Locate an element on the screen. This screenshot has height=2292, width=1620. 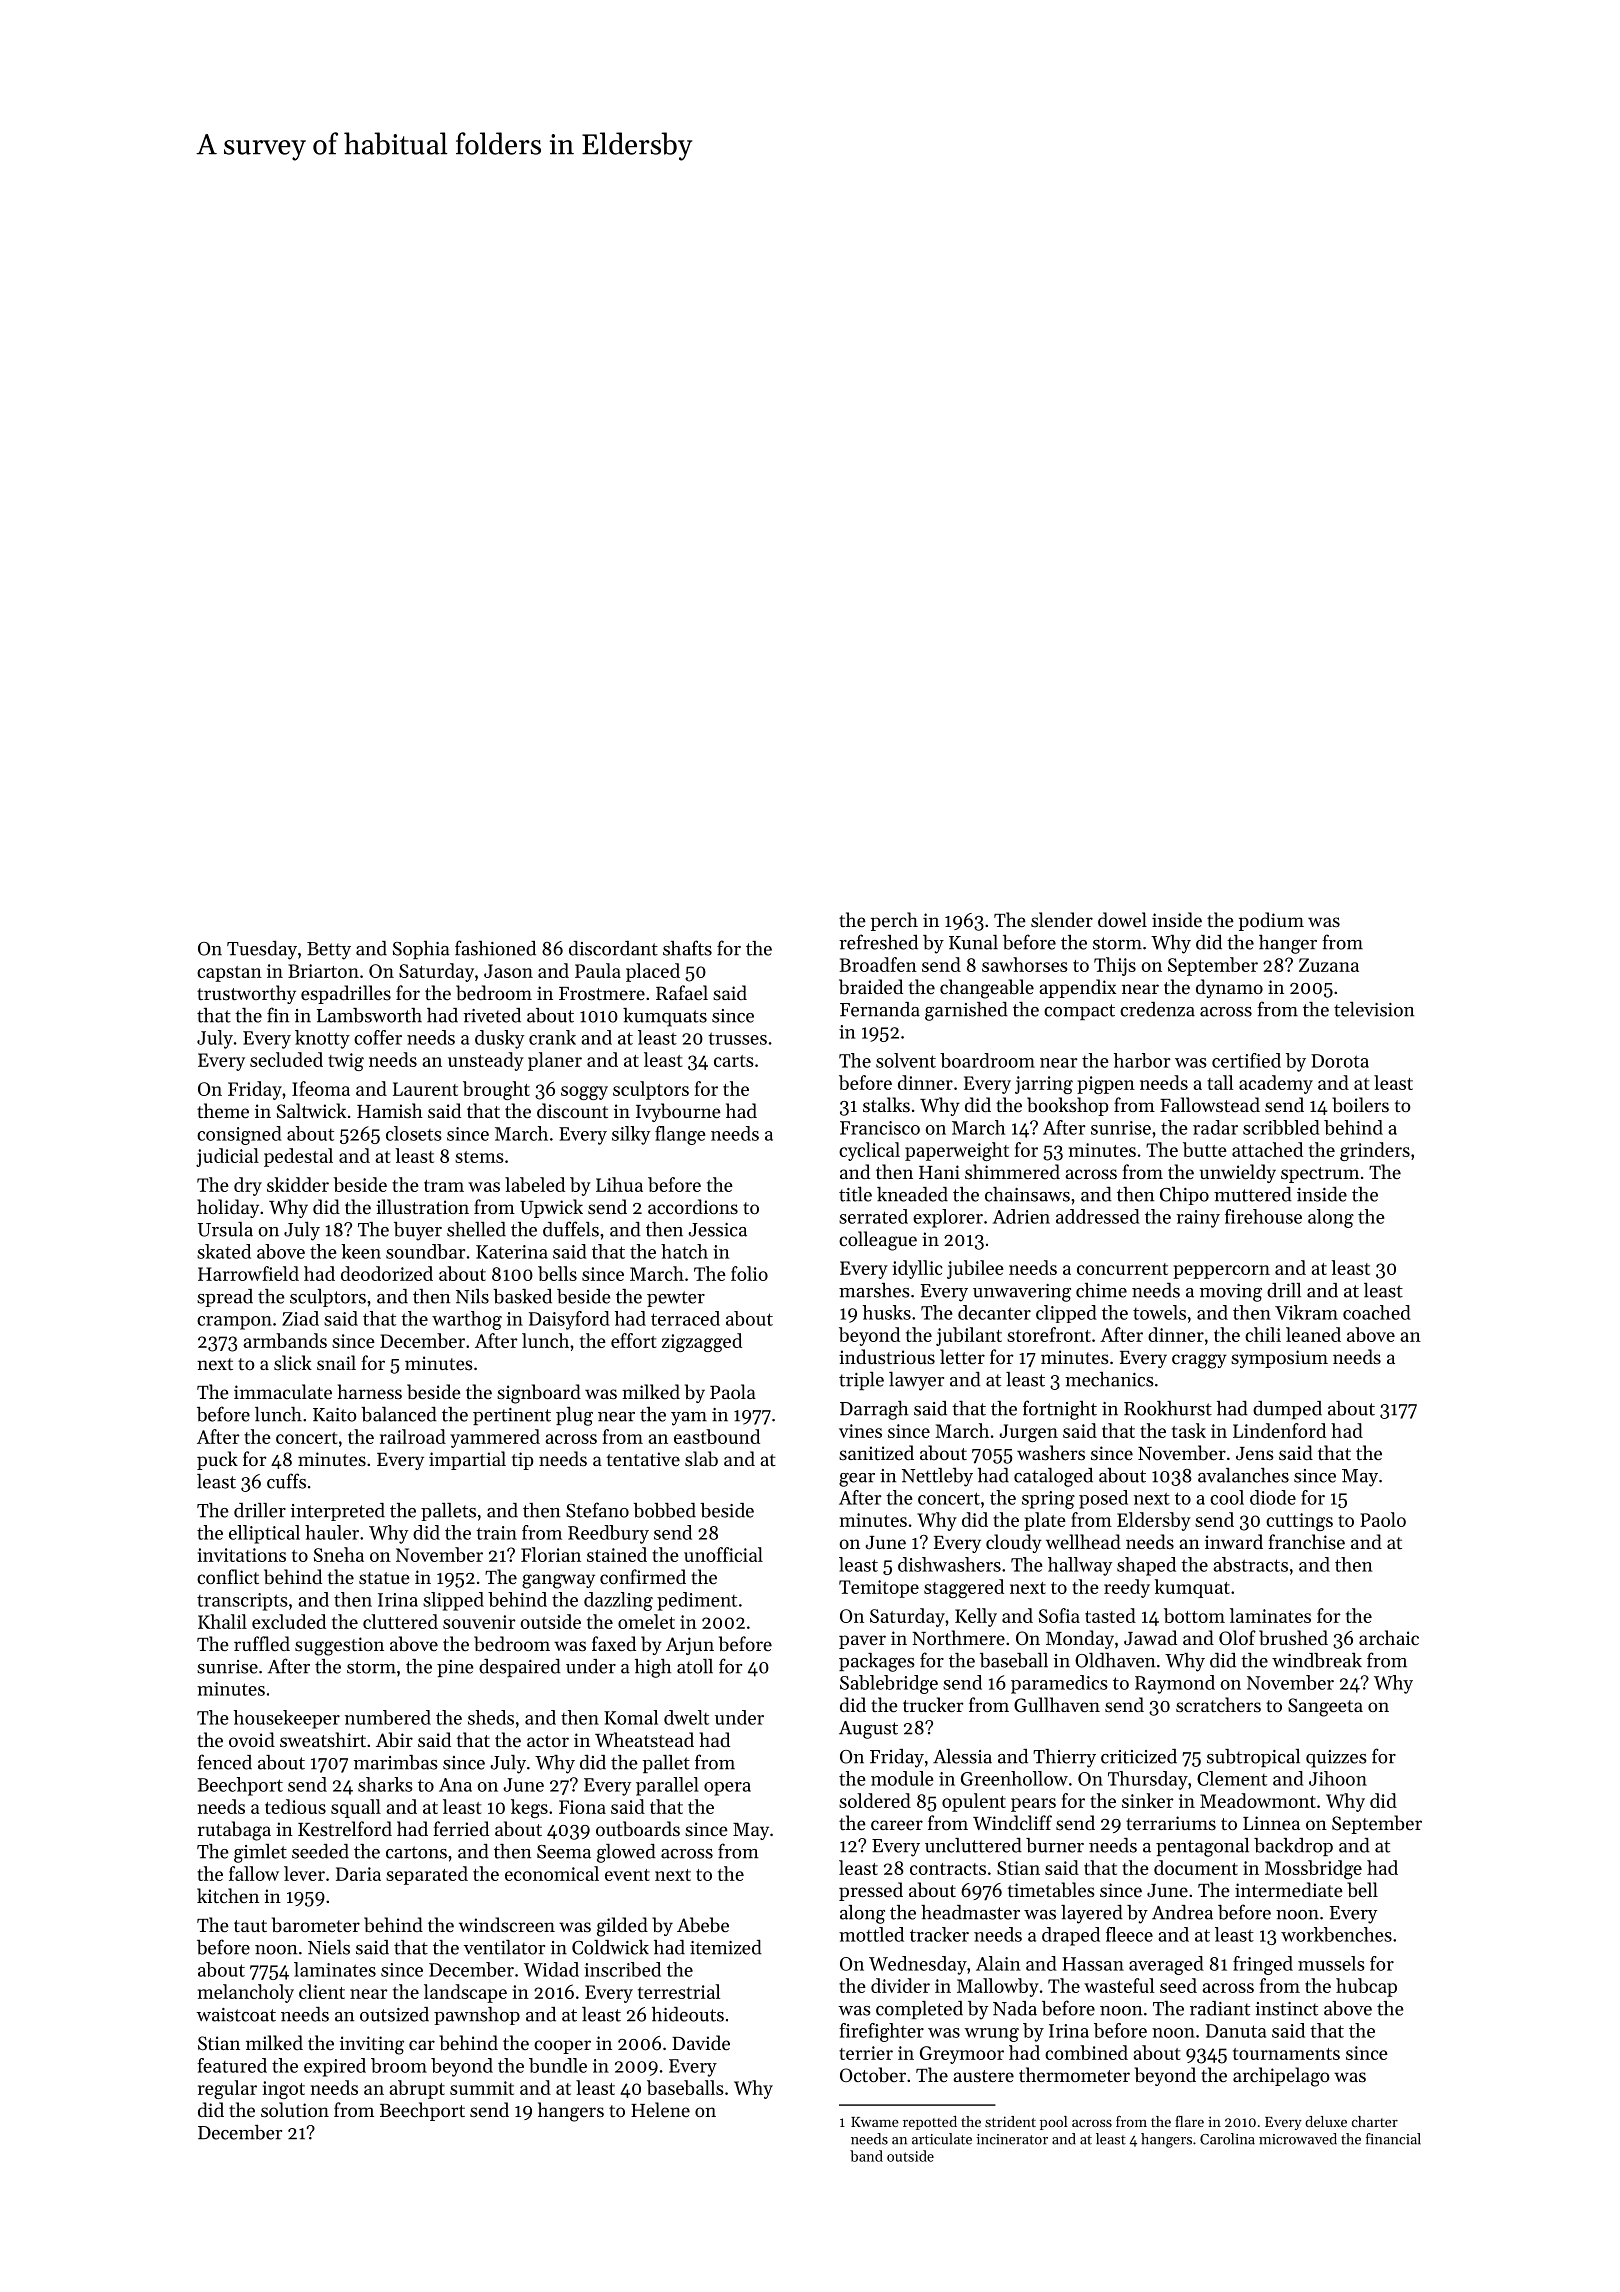
opera is located at coordinates (727, 1789).
